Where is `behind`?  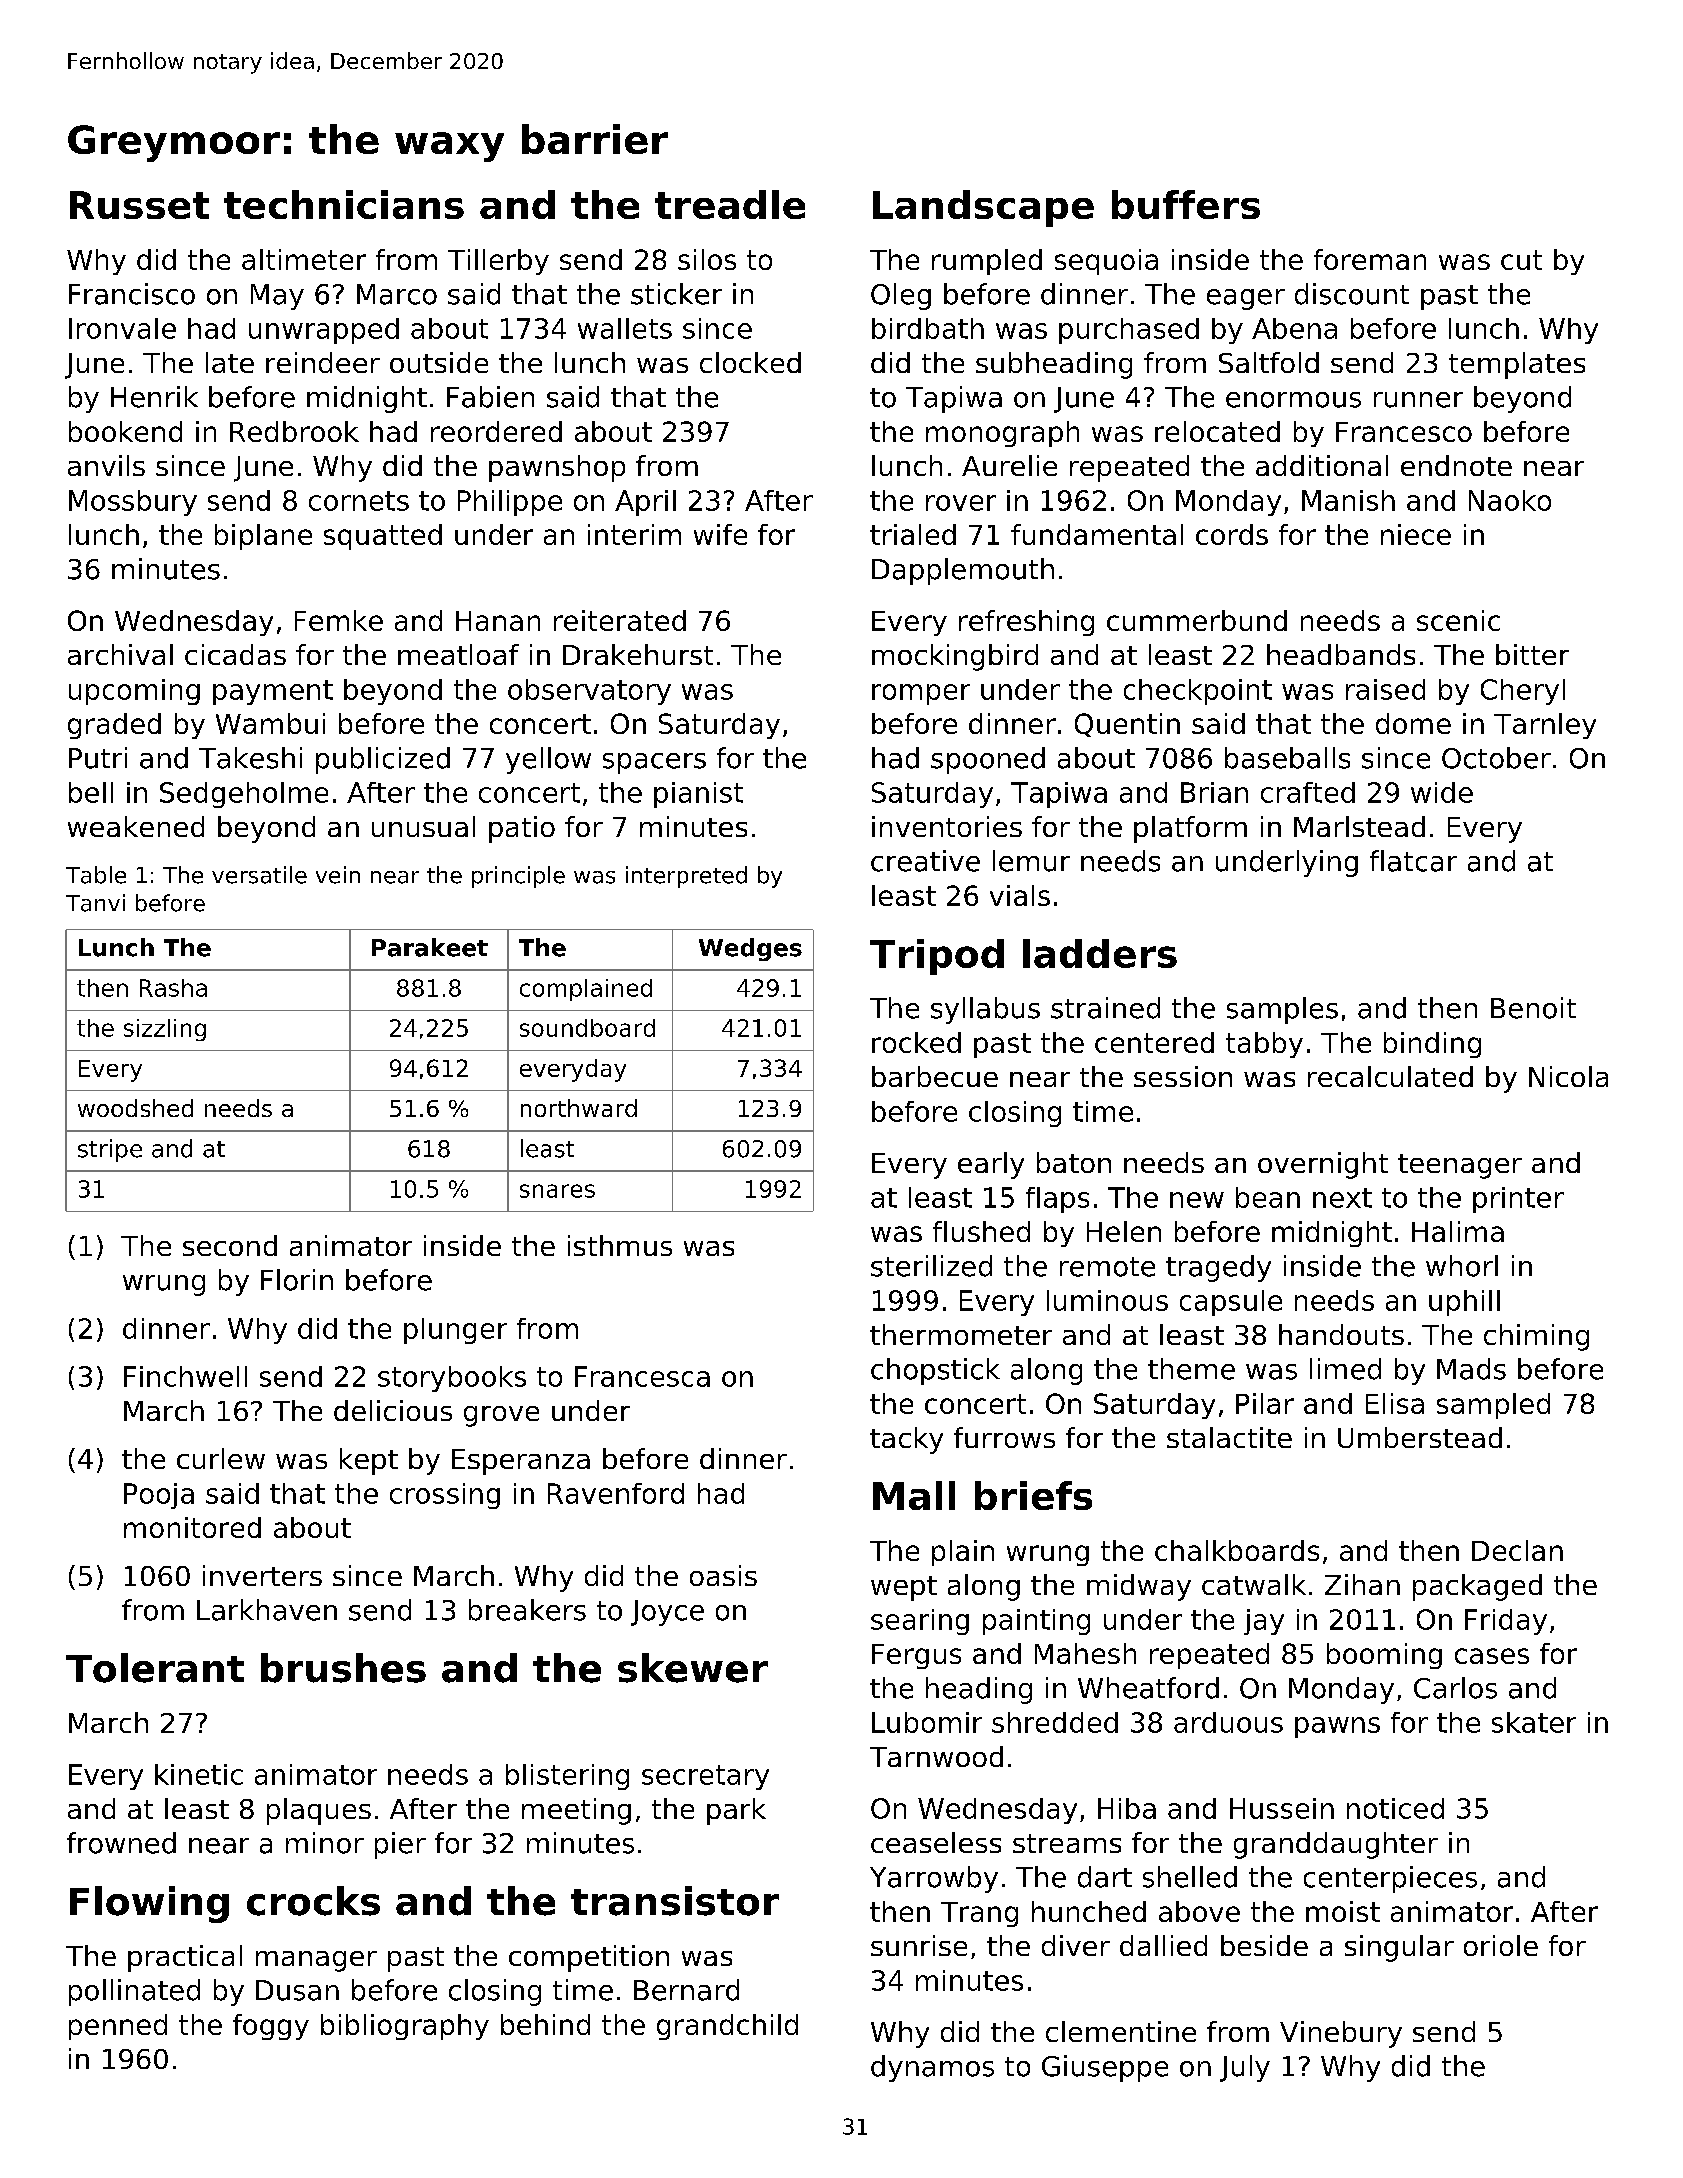
behind is located at coordinates (545, 2024).
